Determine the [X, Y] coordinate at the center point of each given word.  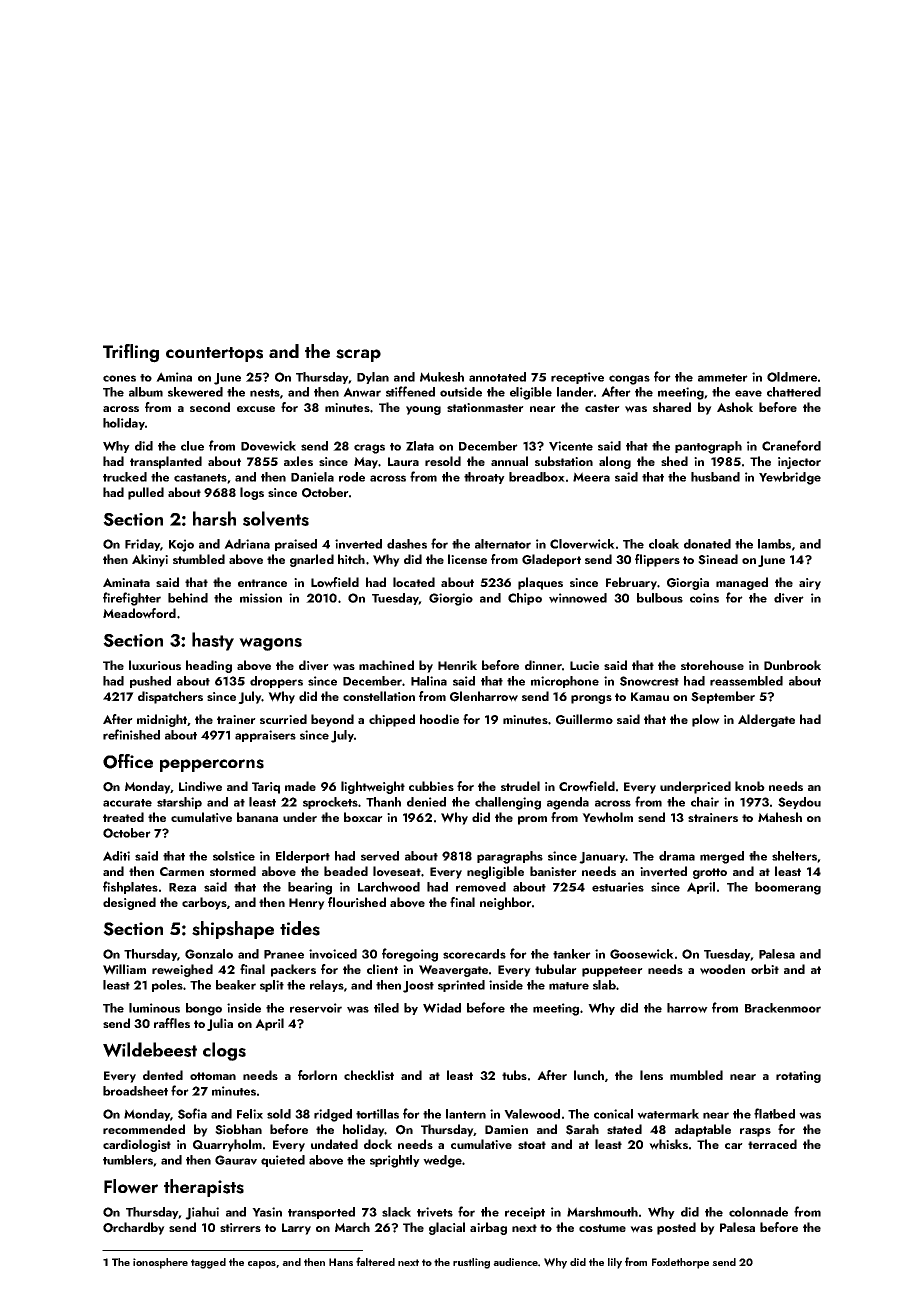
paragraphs [510, 857]
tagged [208, 1263]
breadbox [537, 477]
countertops [214, 354]
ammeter [723, 378]
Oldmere [792, 377]
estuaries [618, 887]
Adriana [247, 544]
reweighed [182, 970]
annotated [497, 377]
